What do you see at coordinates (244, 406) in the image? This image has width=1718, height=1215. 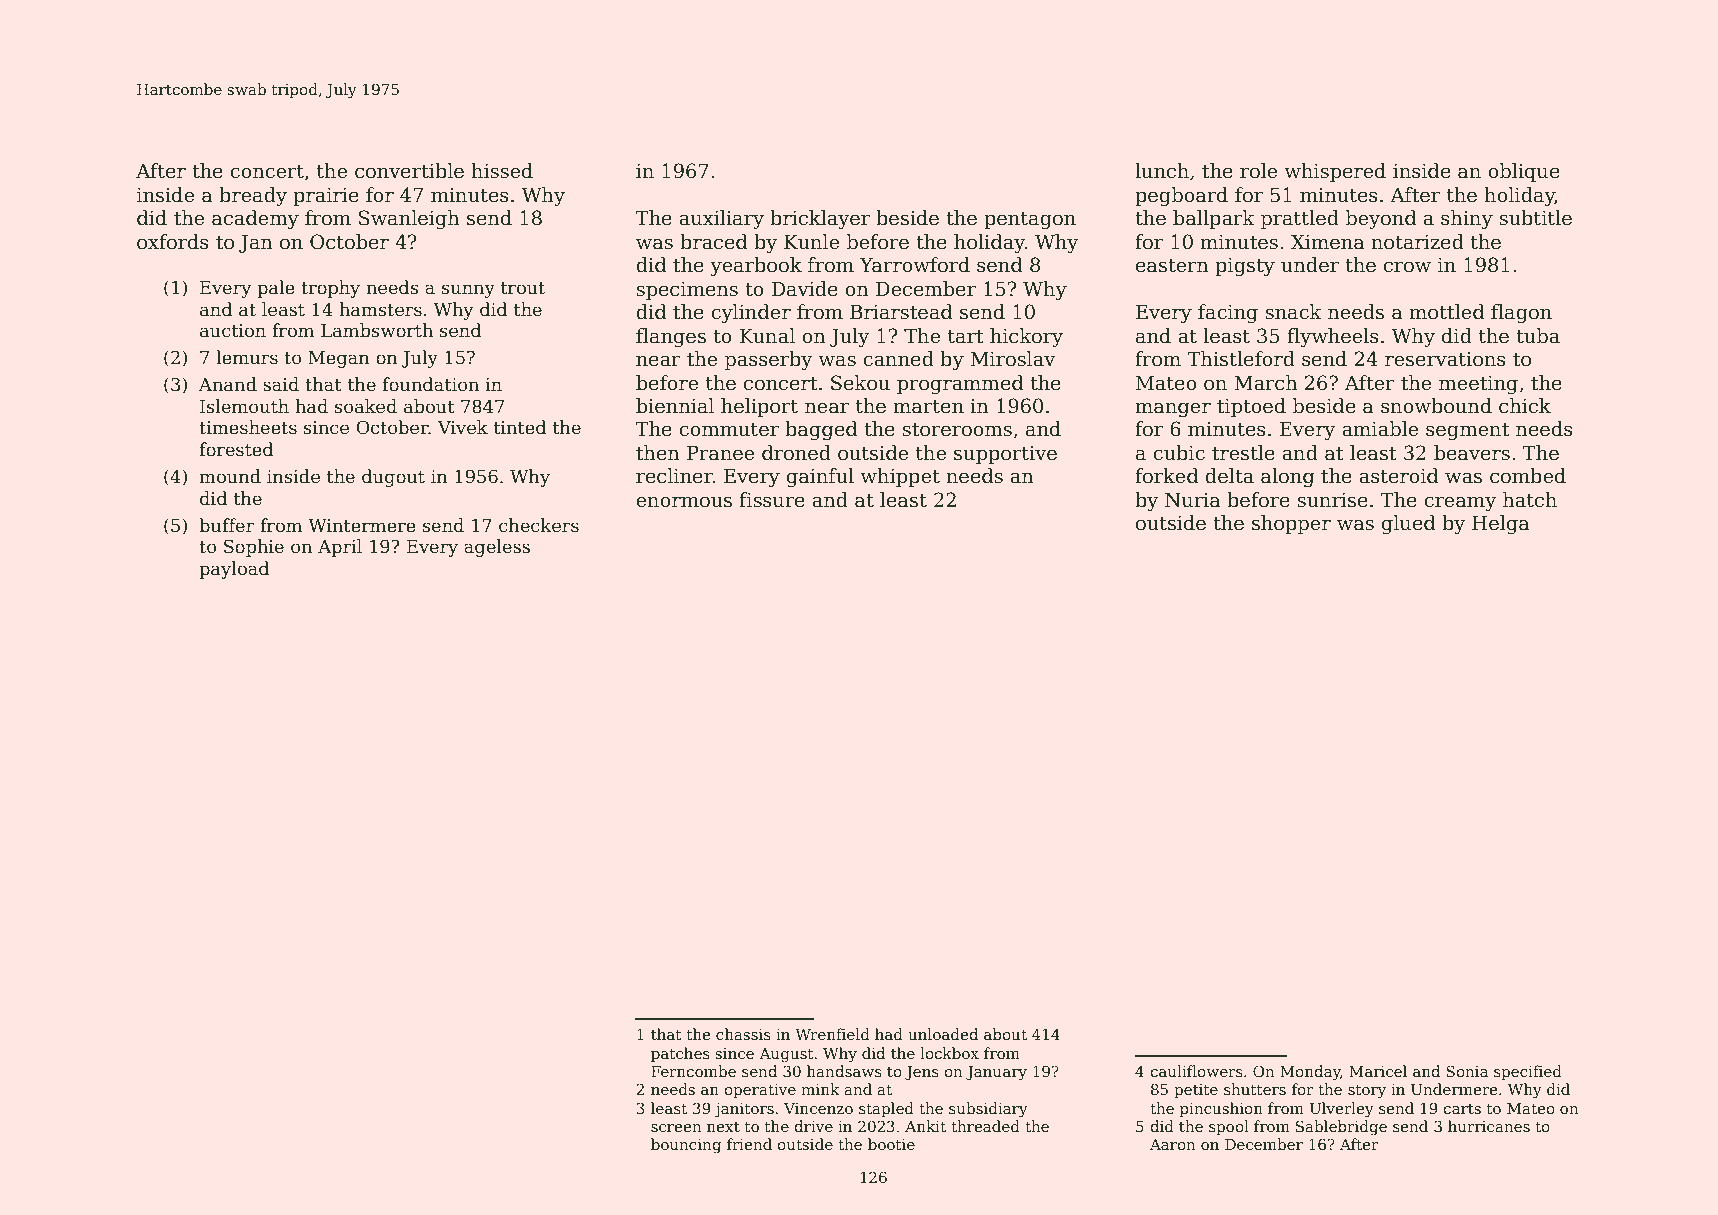 I see `Islemouth` at bounding box center [244, 406].
